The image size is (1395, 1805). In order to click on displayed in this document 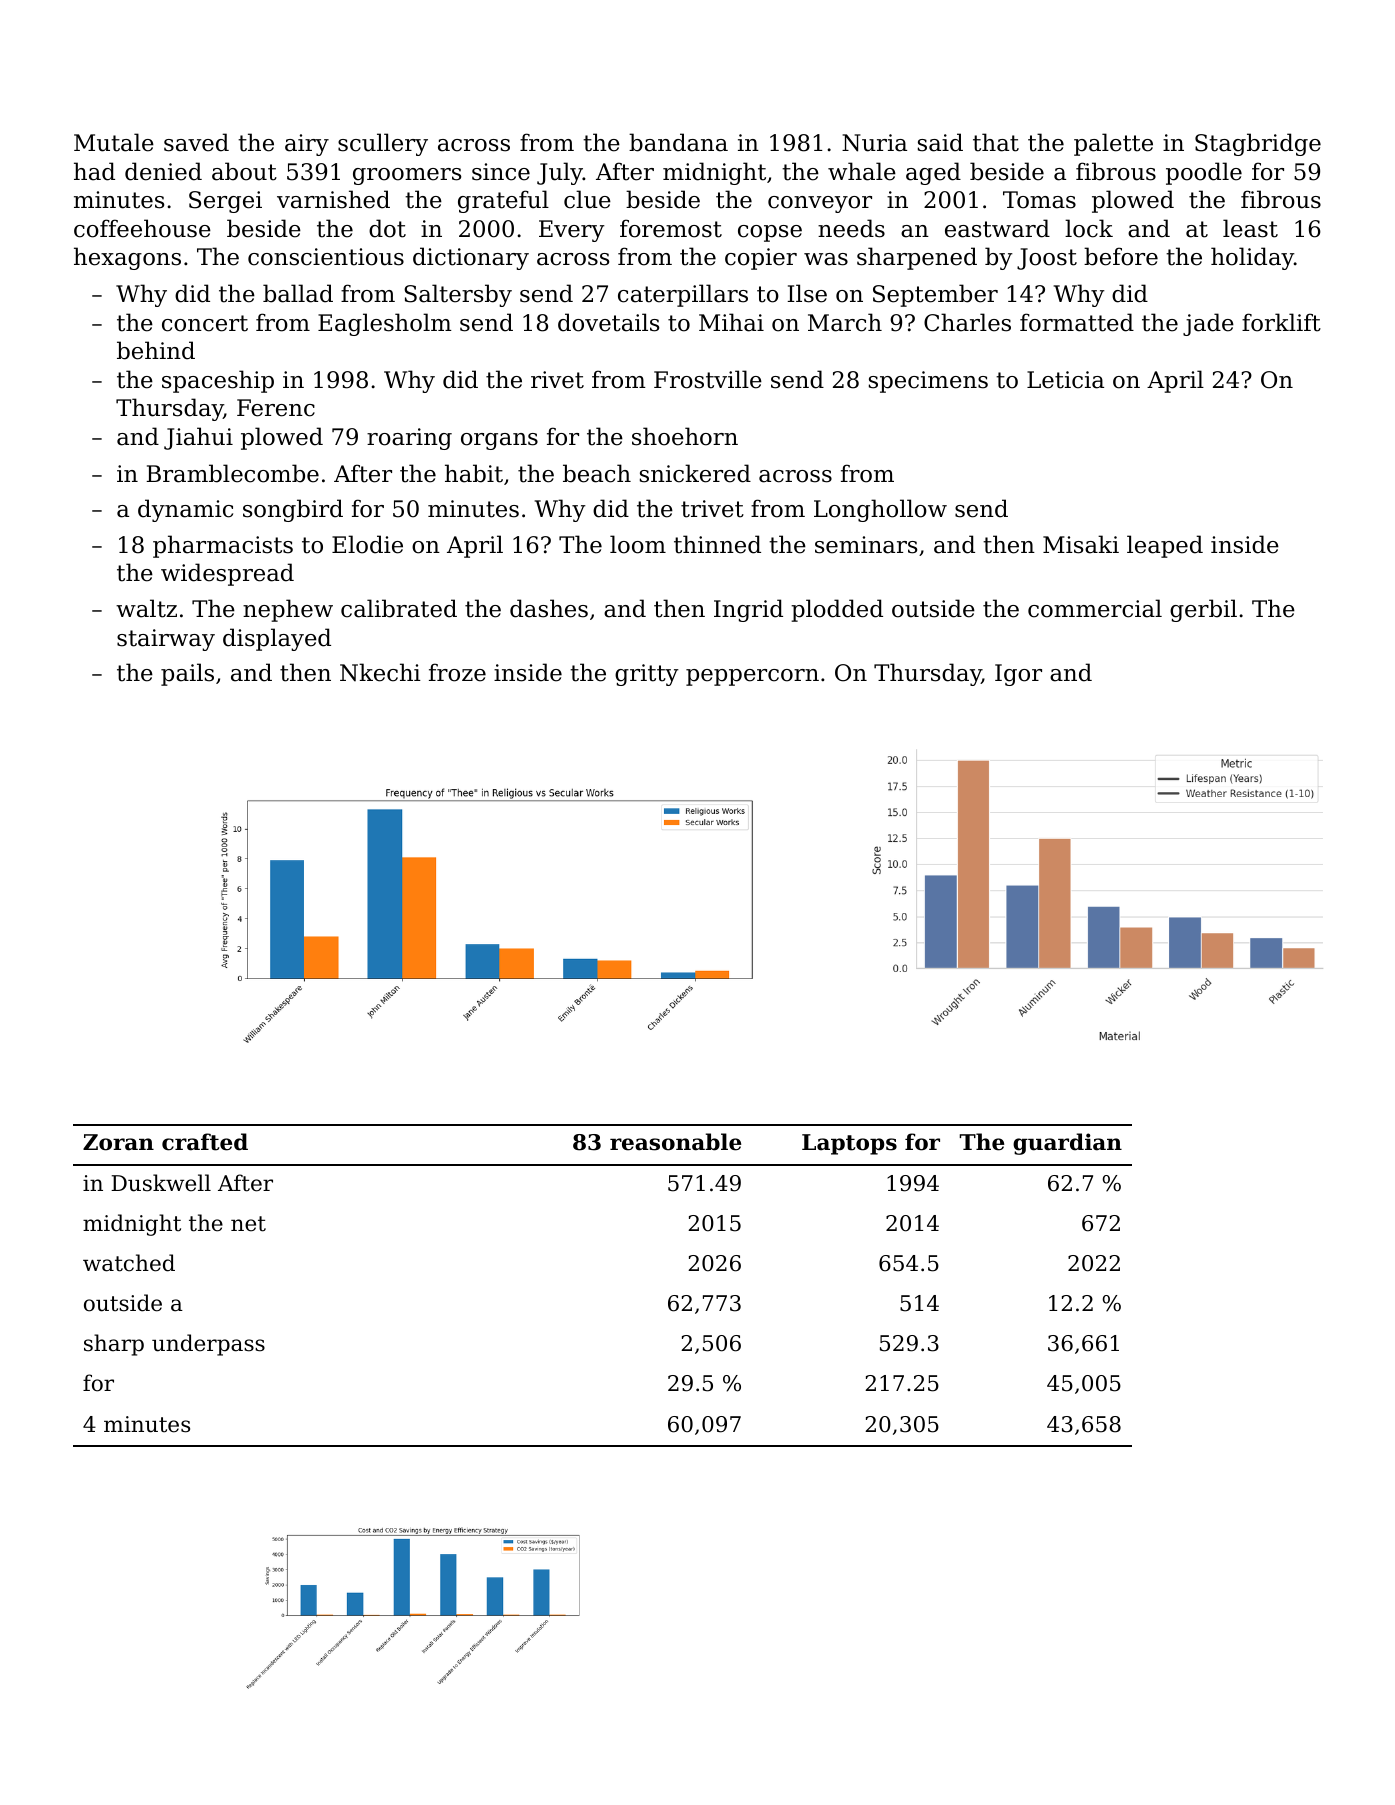, I will do `click(277, 639)`.
